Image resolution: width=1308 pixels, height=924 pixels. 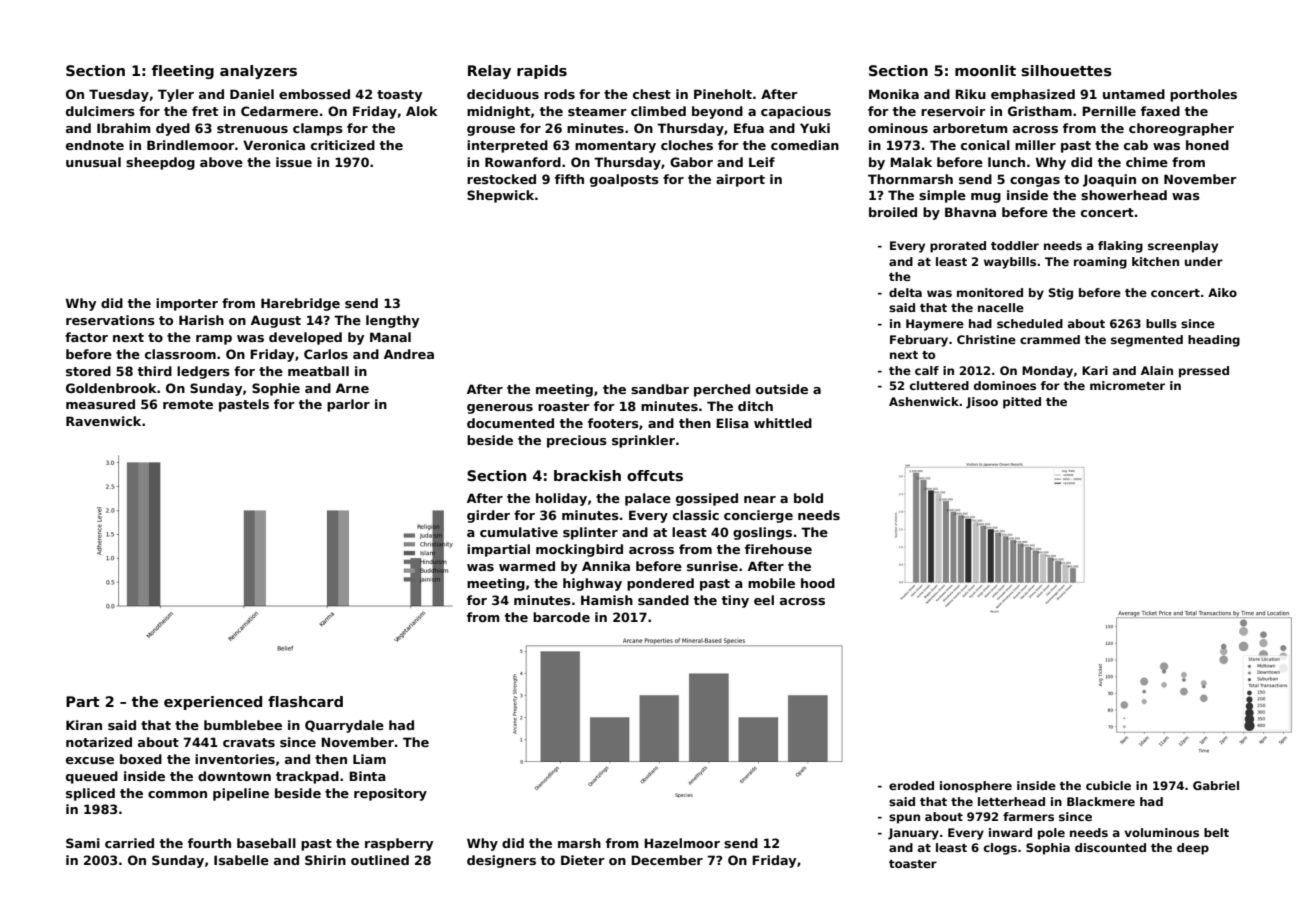 I want to click on documented, so click(x=510, y=423).
